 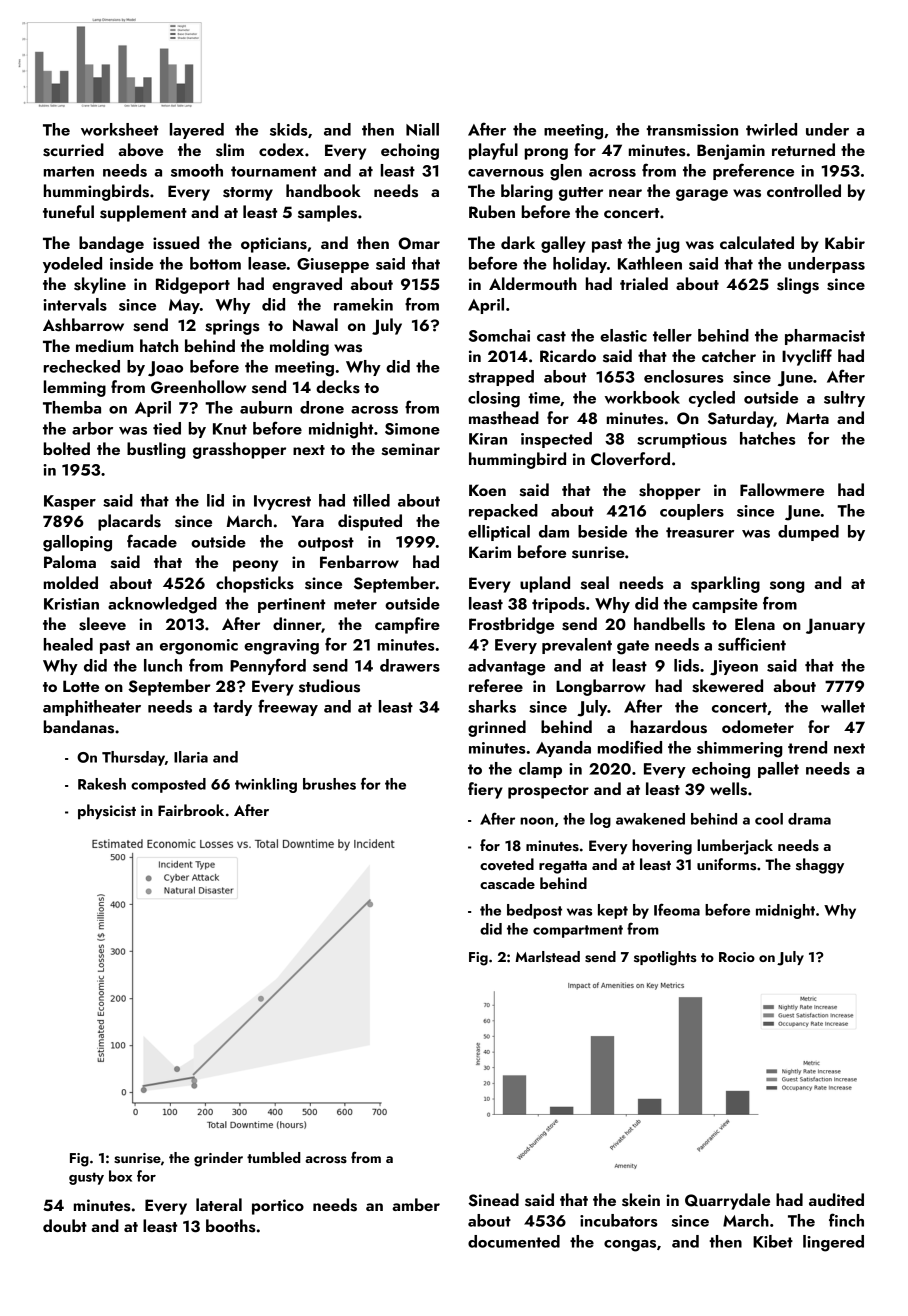 What do you see at coordinates (274, 245) in the screenshot?
I see `opticians` at bounding box center [274, 245].
